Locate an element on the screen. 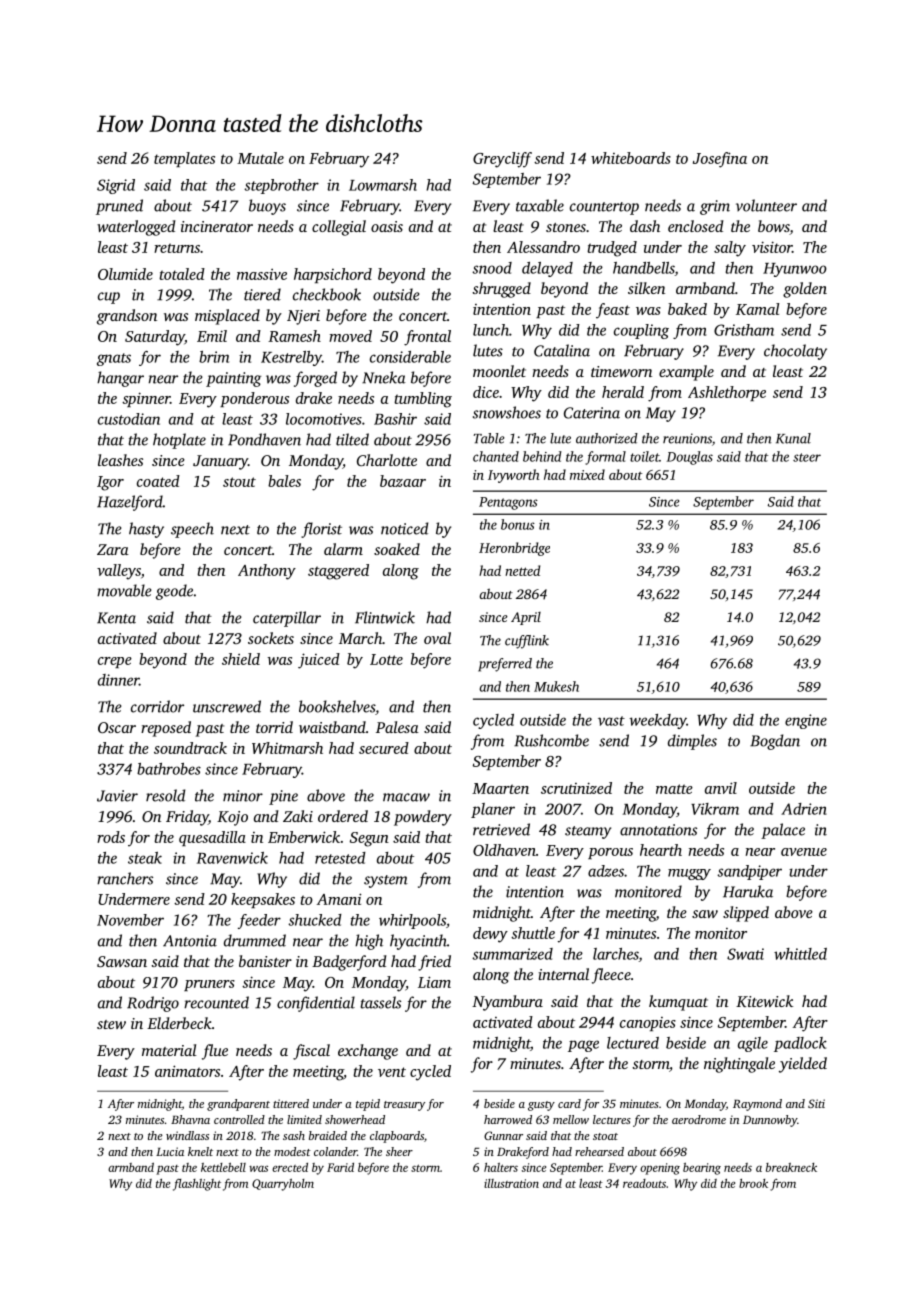  flashlight is located at coordinates (197, 1185).
